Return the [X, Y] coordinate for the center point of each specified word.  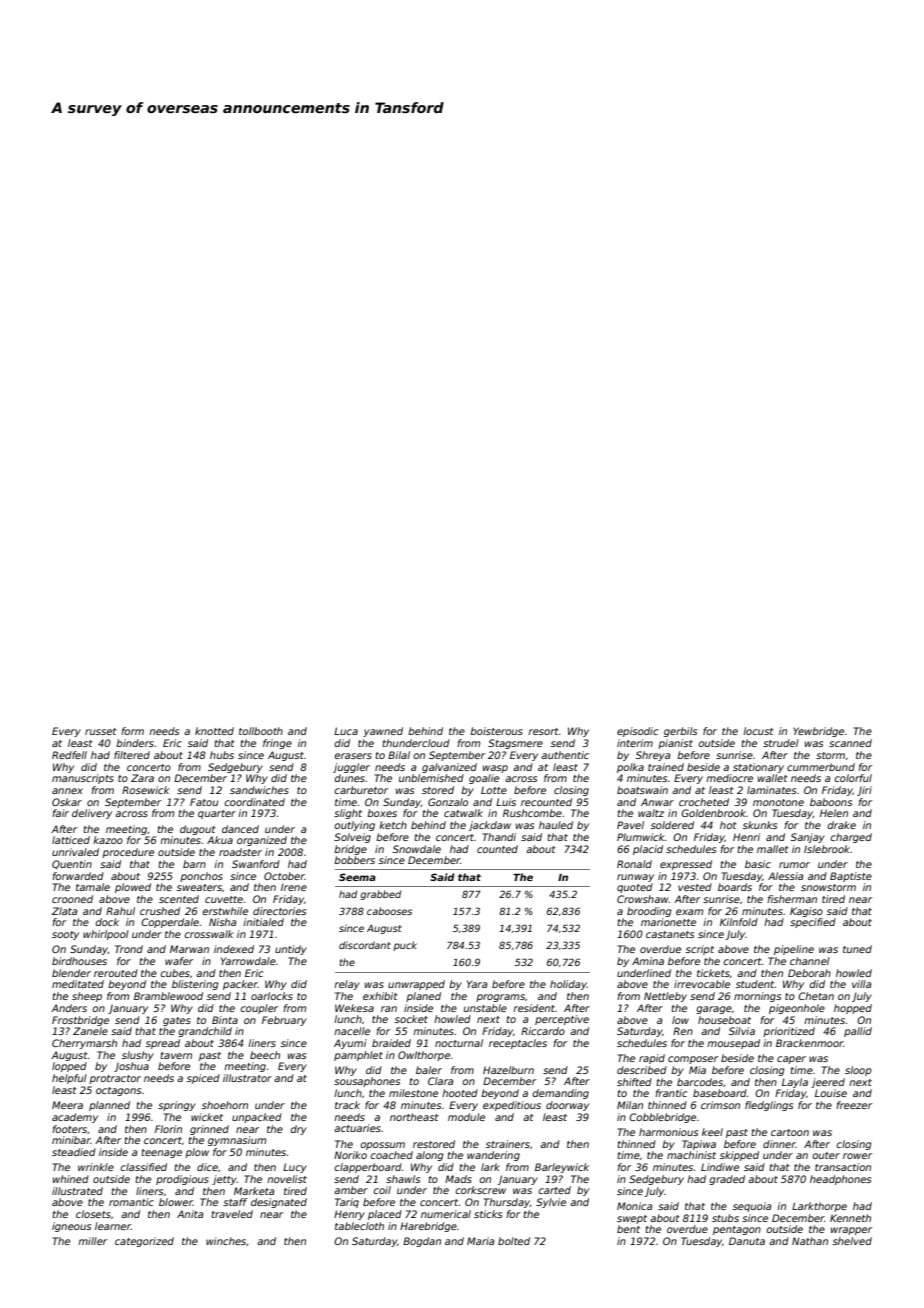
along [430, 1156]
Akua [220, 840]
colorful [853, 778]
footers [69, 1129]
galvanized [449, 768]
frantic [671, 1093]
